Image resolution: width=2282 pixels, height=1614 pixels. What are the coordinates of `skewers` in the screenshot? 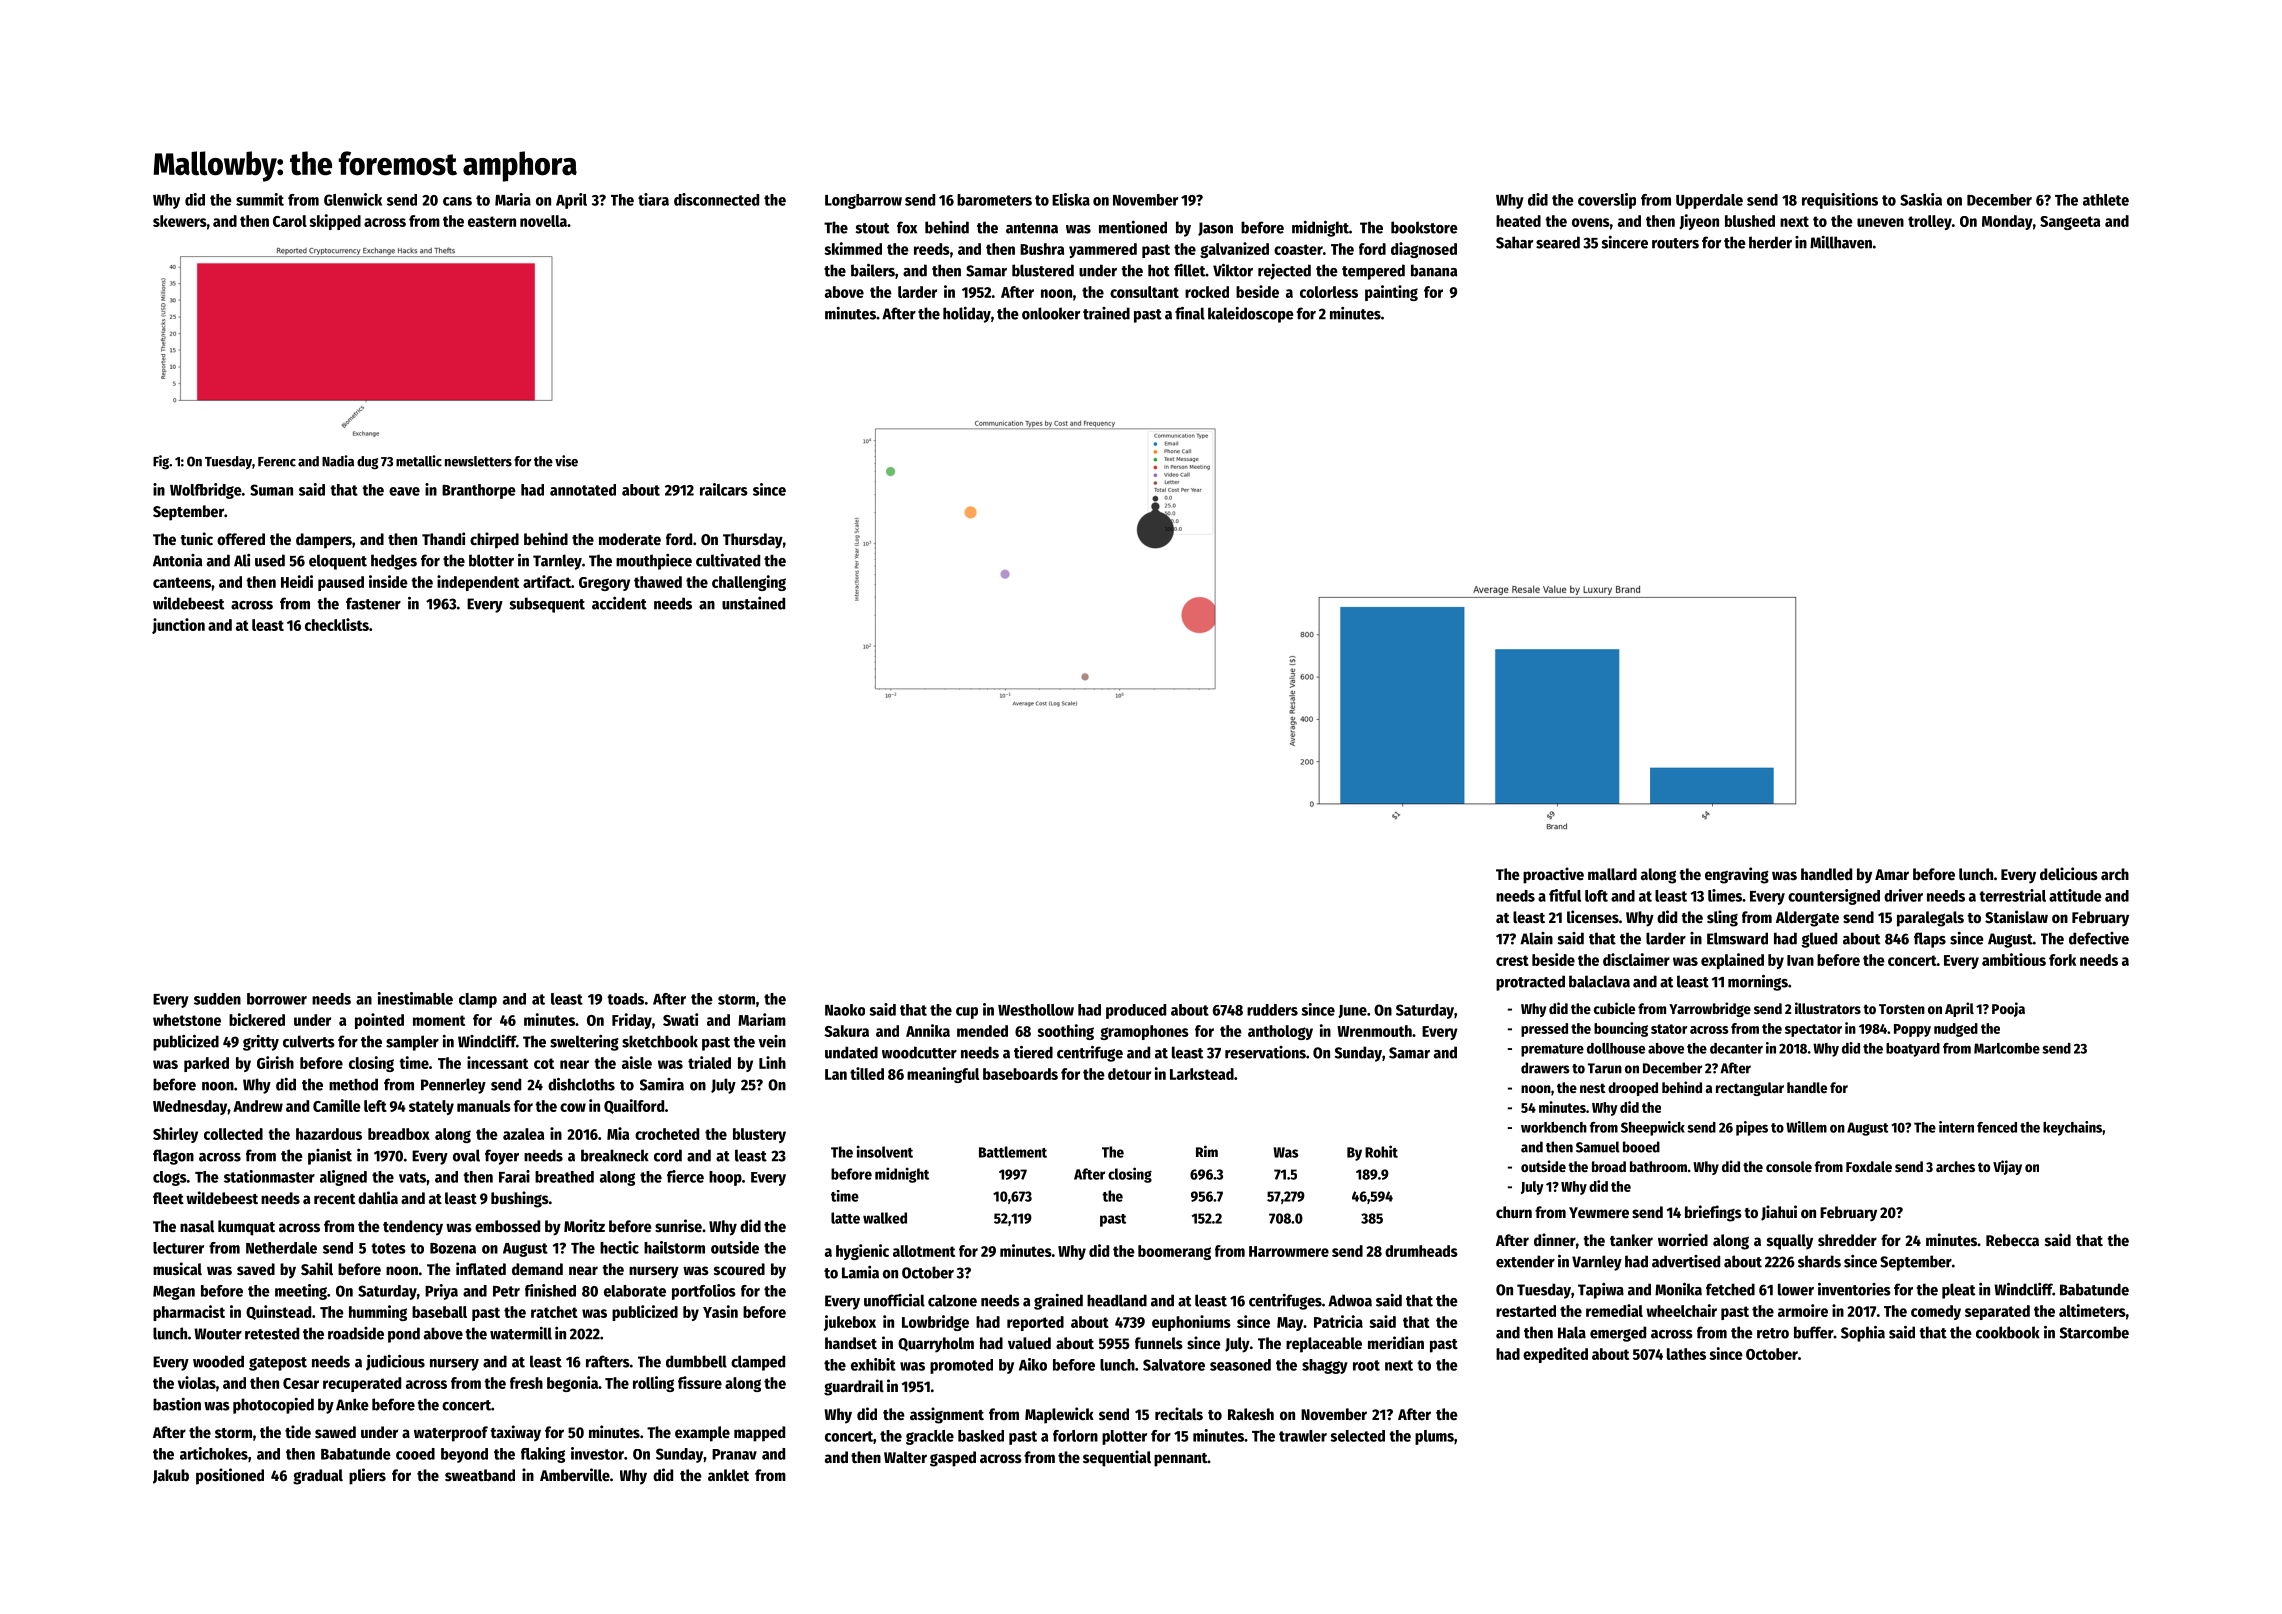 It's located at (180, 221).
